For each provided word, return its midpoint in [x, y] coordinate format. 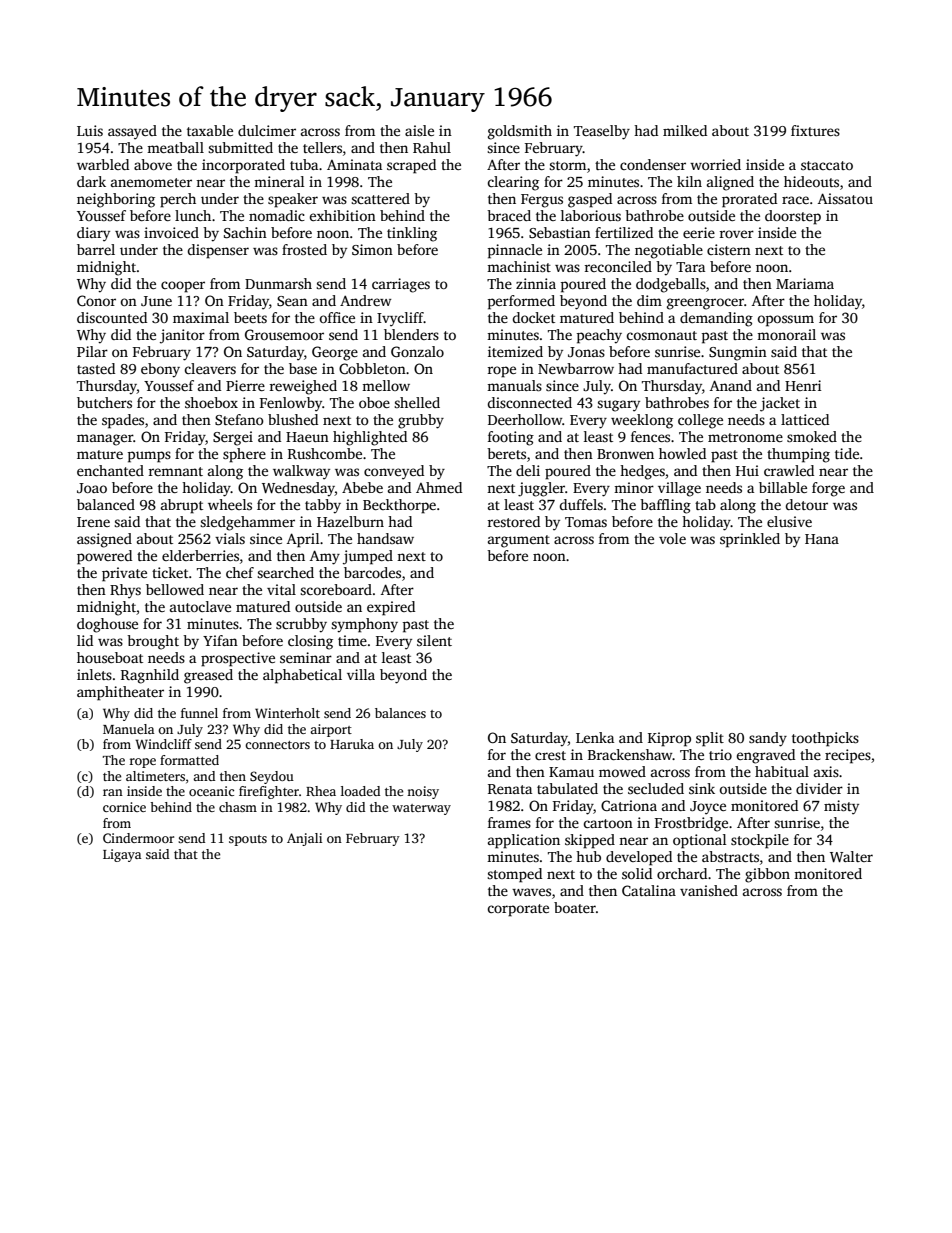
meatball [175, 147]
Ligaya [122, 855]
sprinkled [750, 540]
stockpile [760, 841]
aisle [419, 130]
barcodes [372, 572]
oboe [374, 402]
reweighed [303, 387]
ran [113, 792]
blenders [411, 334]
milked [685, 130]
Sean [292, 301]
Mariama [805, 283]
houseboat [110, 657]
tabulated [567, 788]
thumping [798, 455]
